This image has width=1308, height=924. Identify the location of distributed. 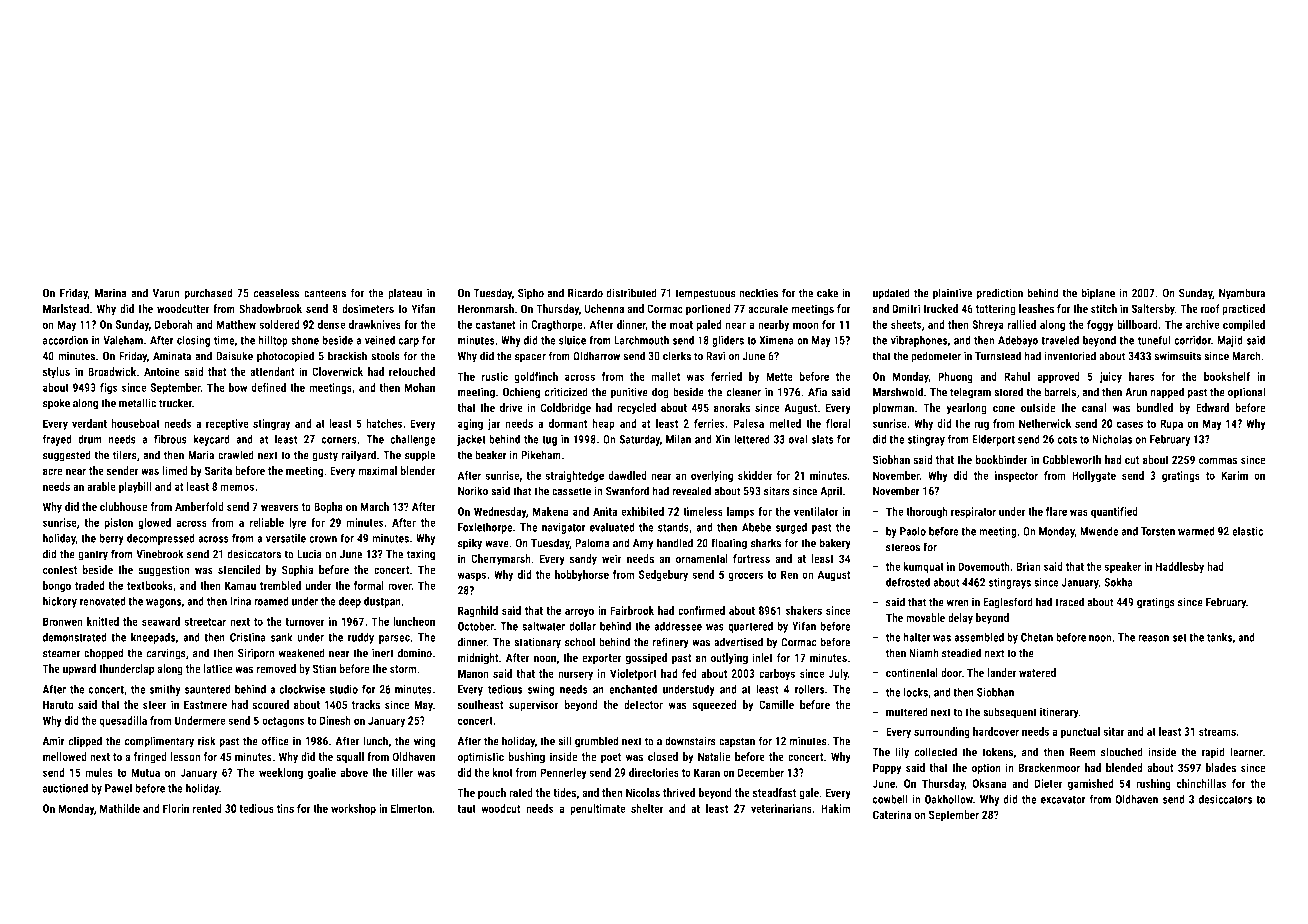
(631, 293).
